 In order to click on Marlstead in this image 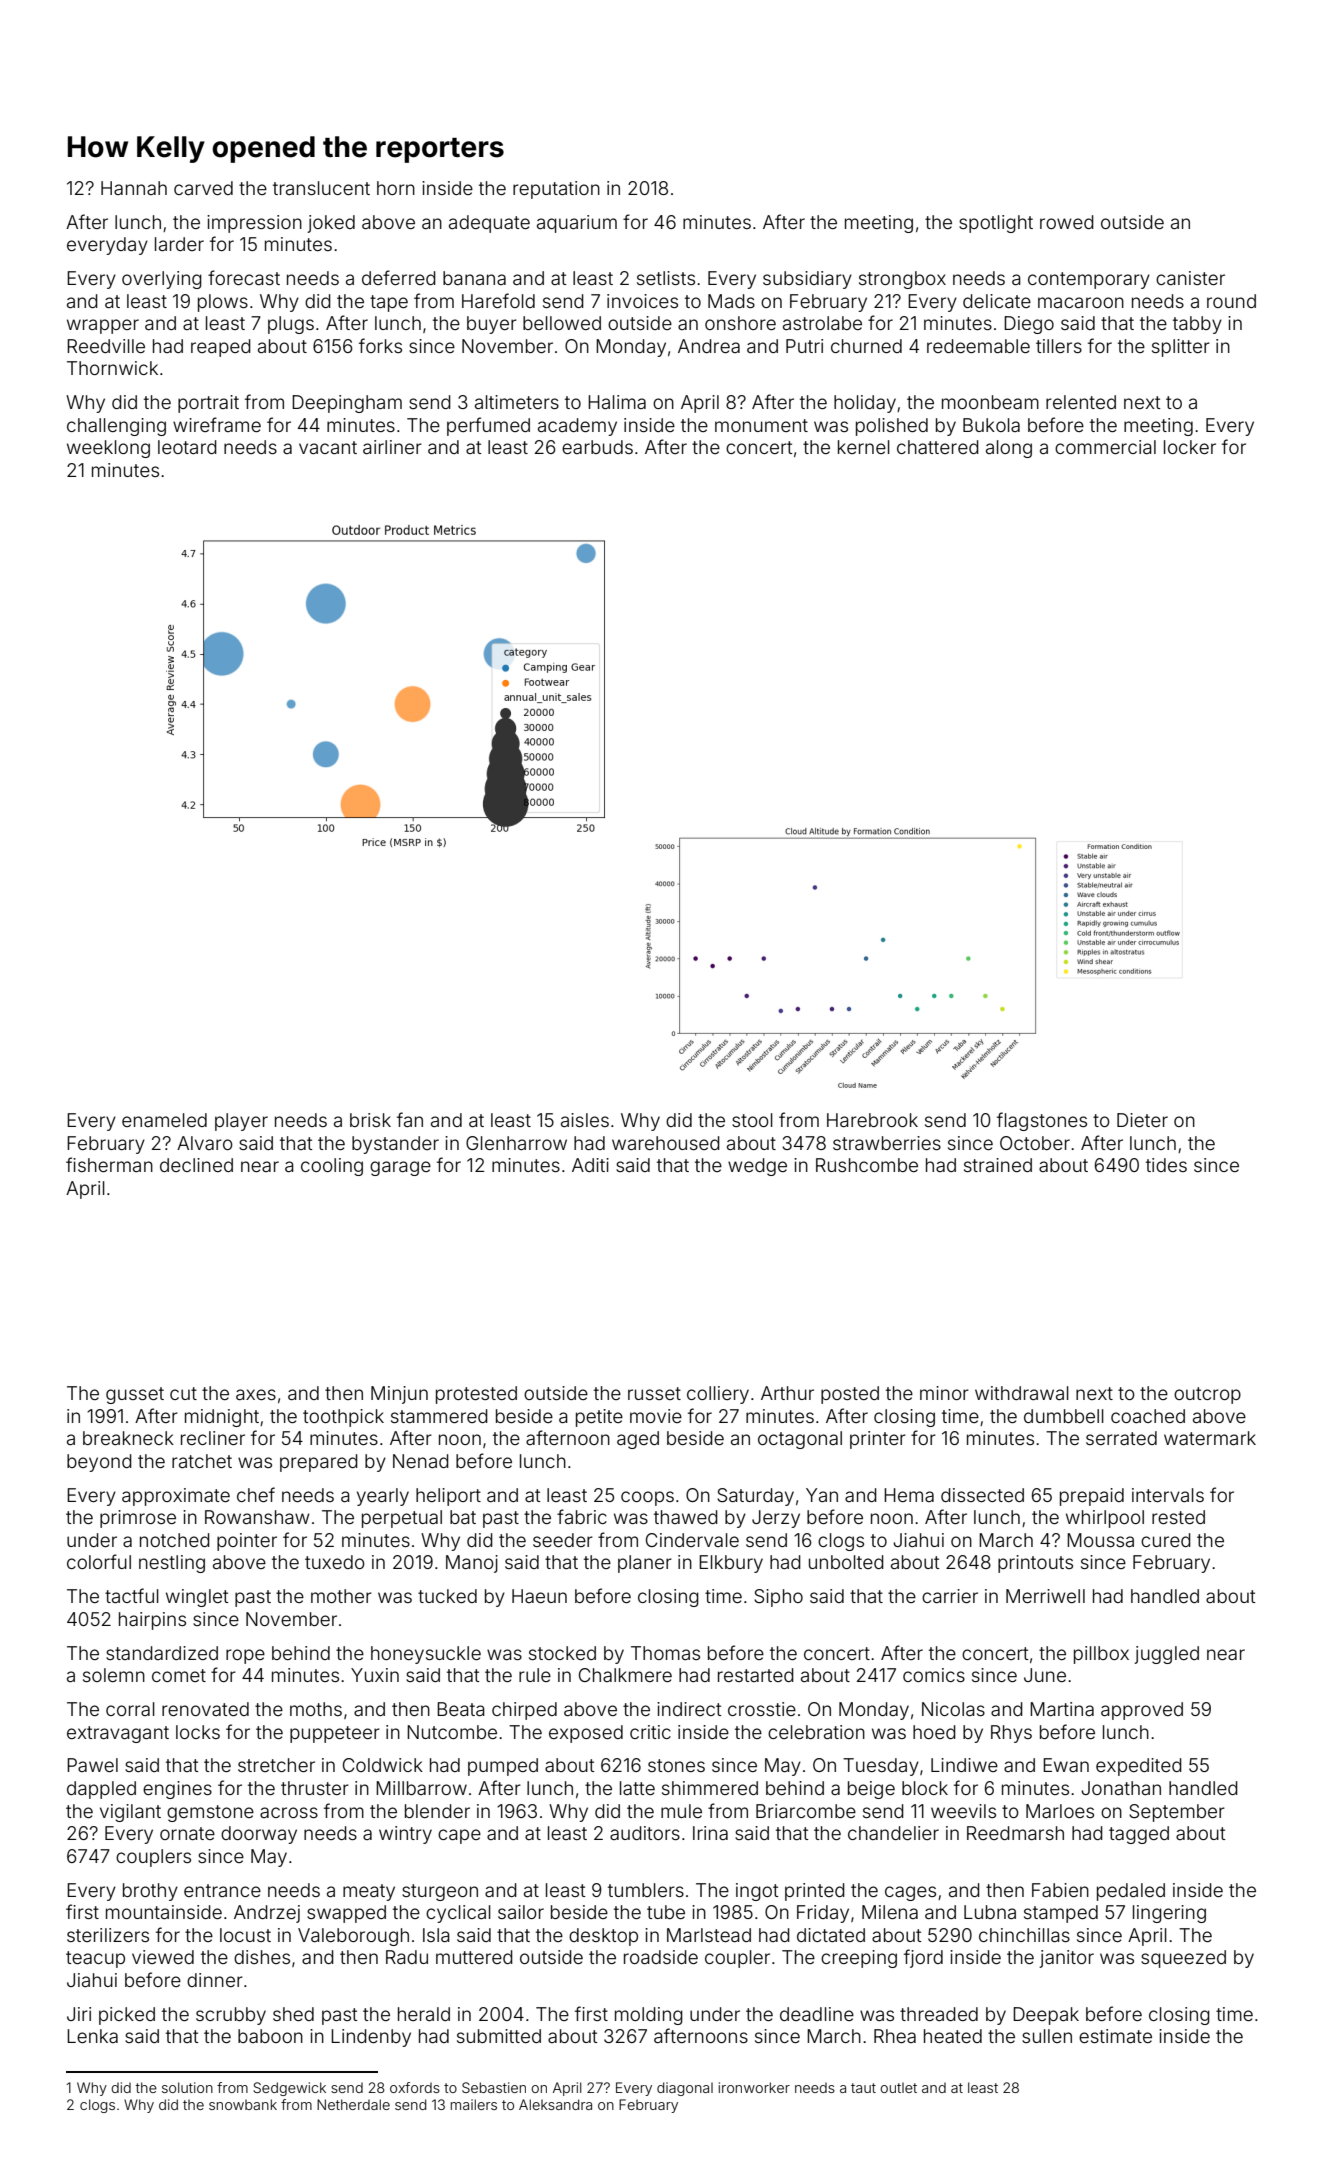, I will do `click(709, 1935)`.
